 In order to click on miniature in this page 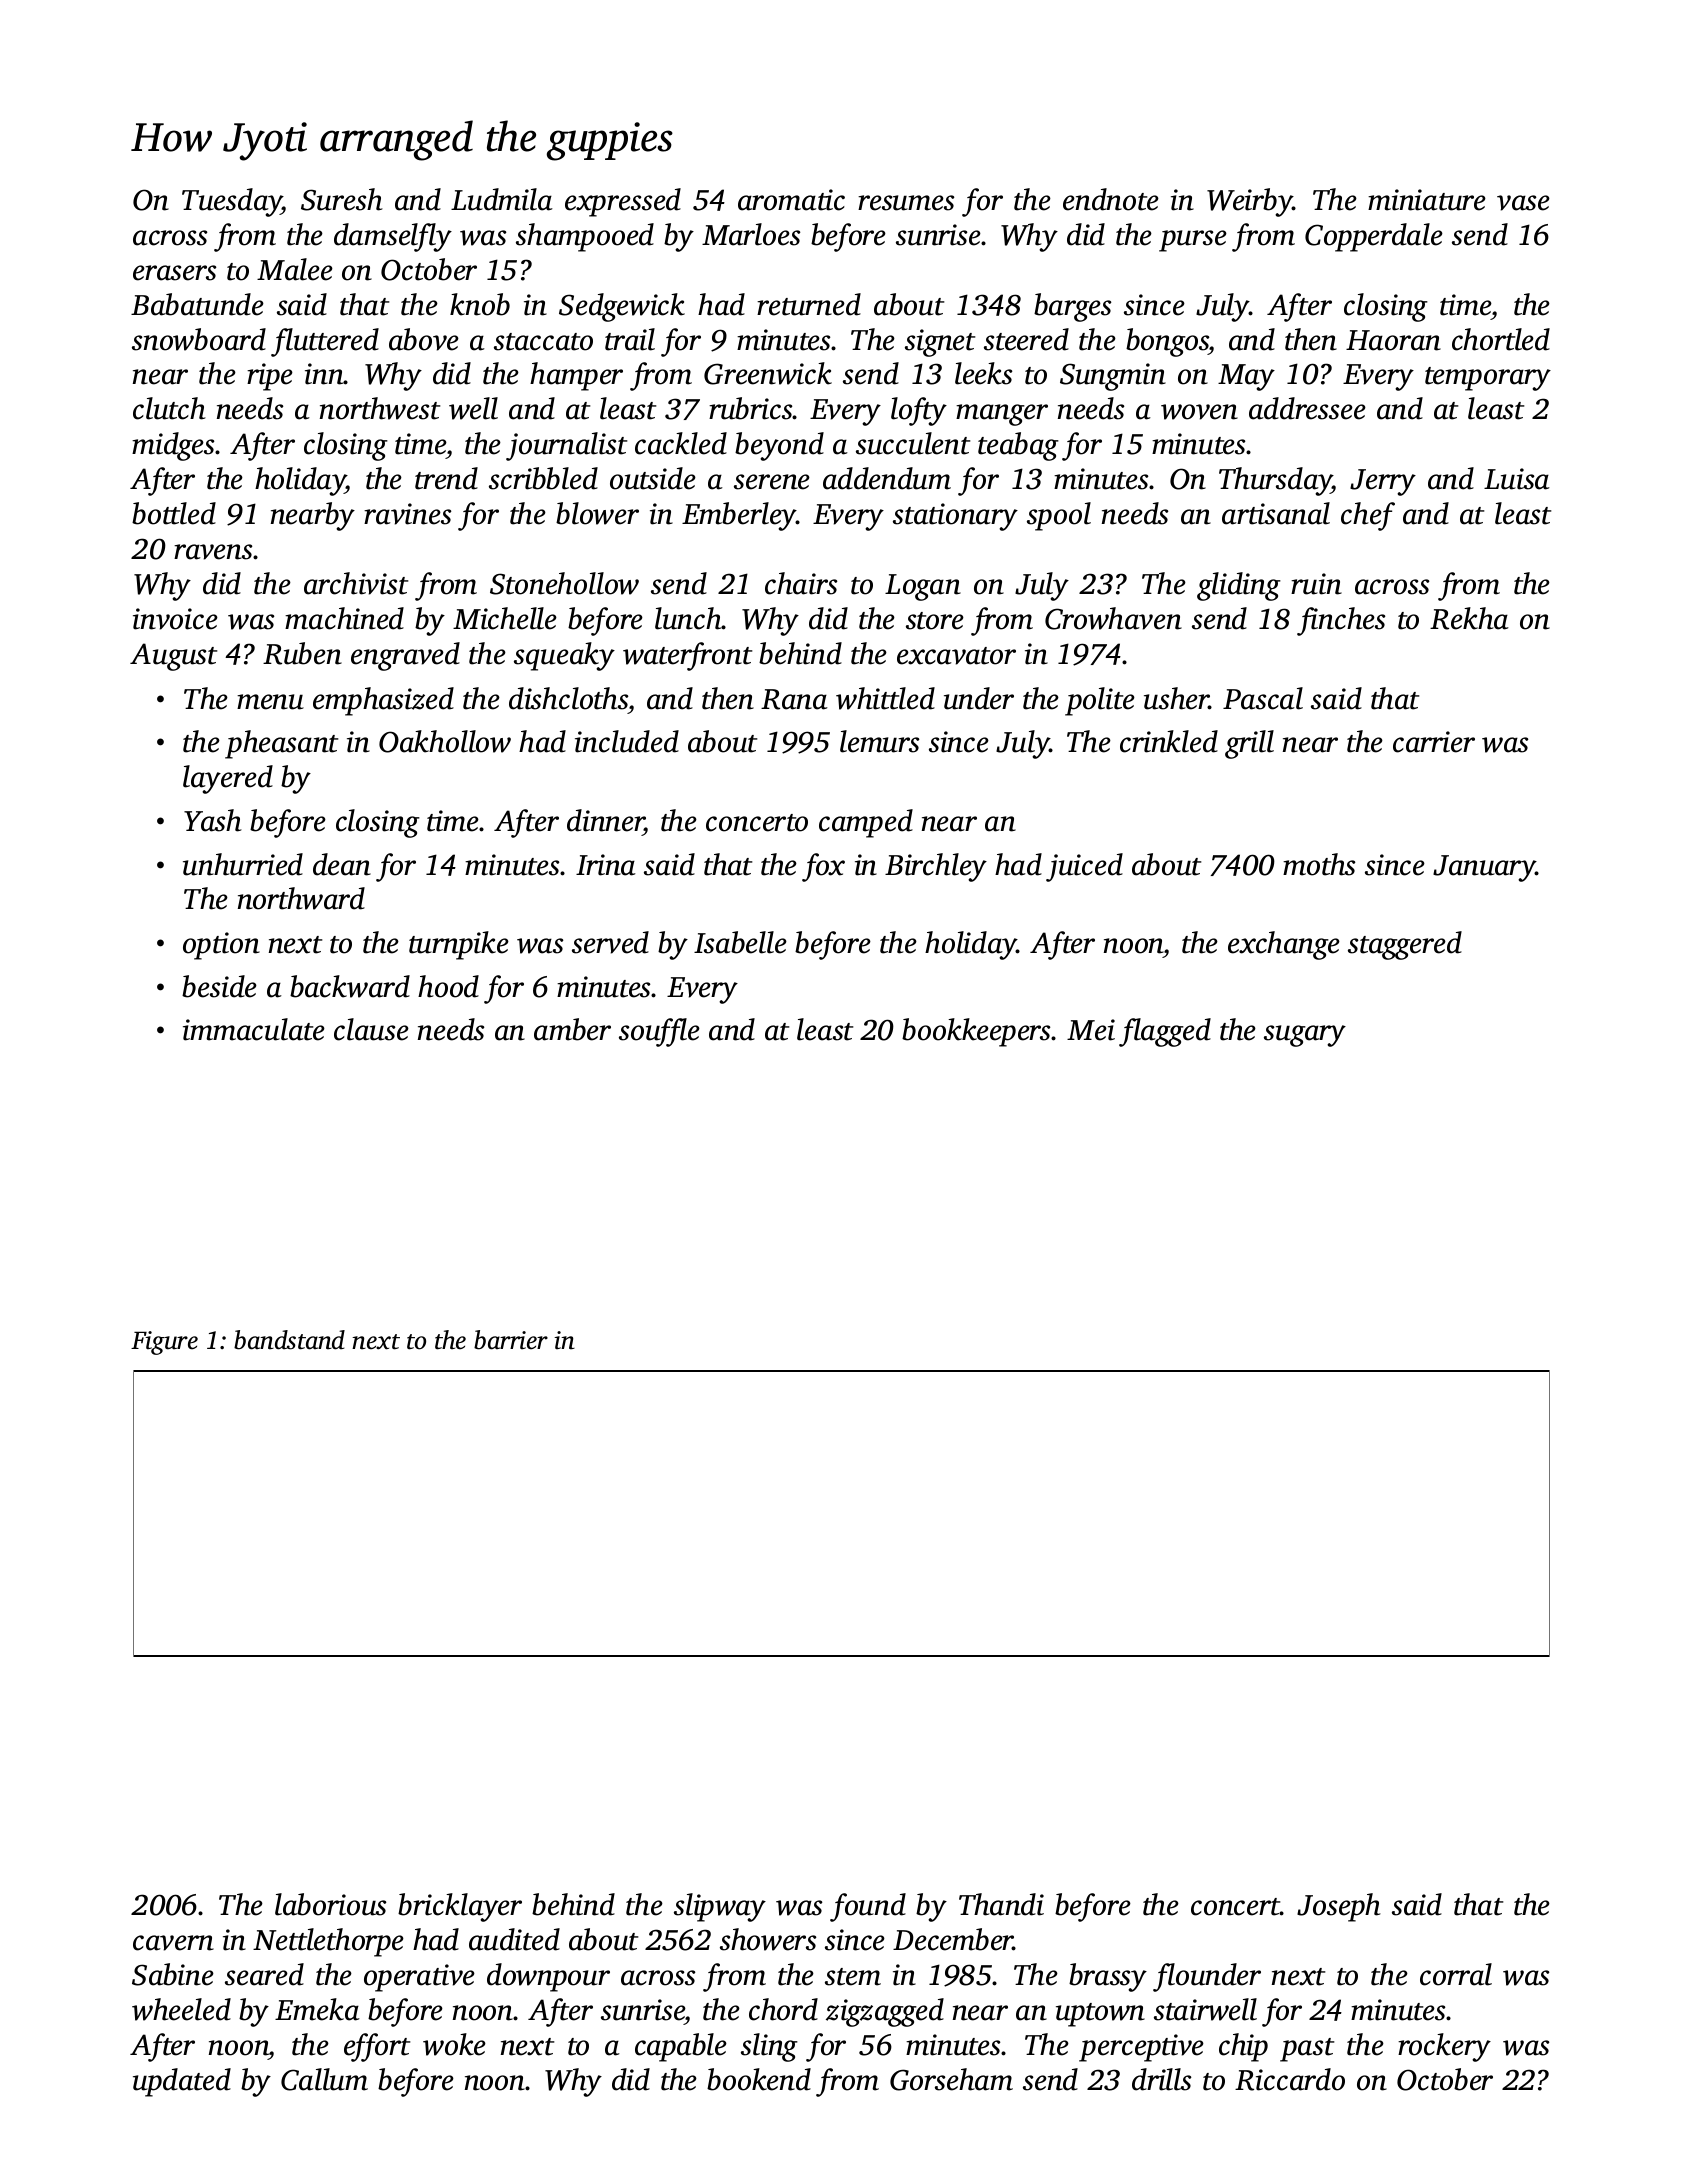, I will do `click(1427, 200)`.
